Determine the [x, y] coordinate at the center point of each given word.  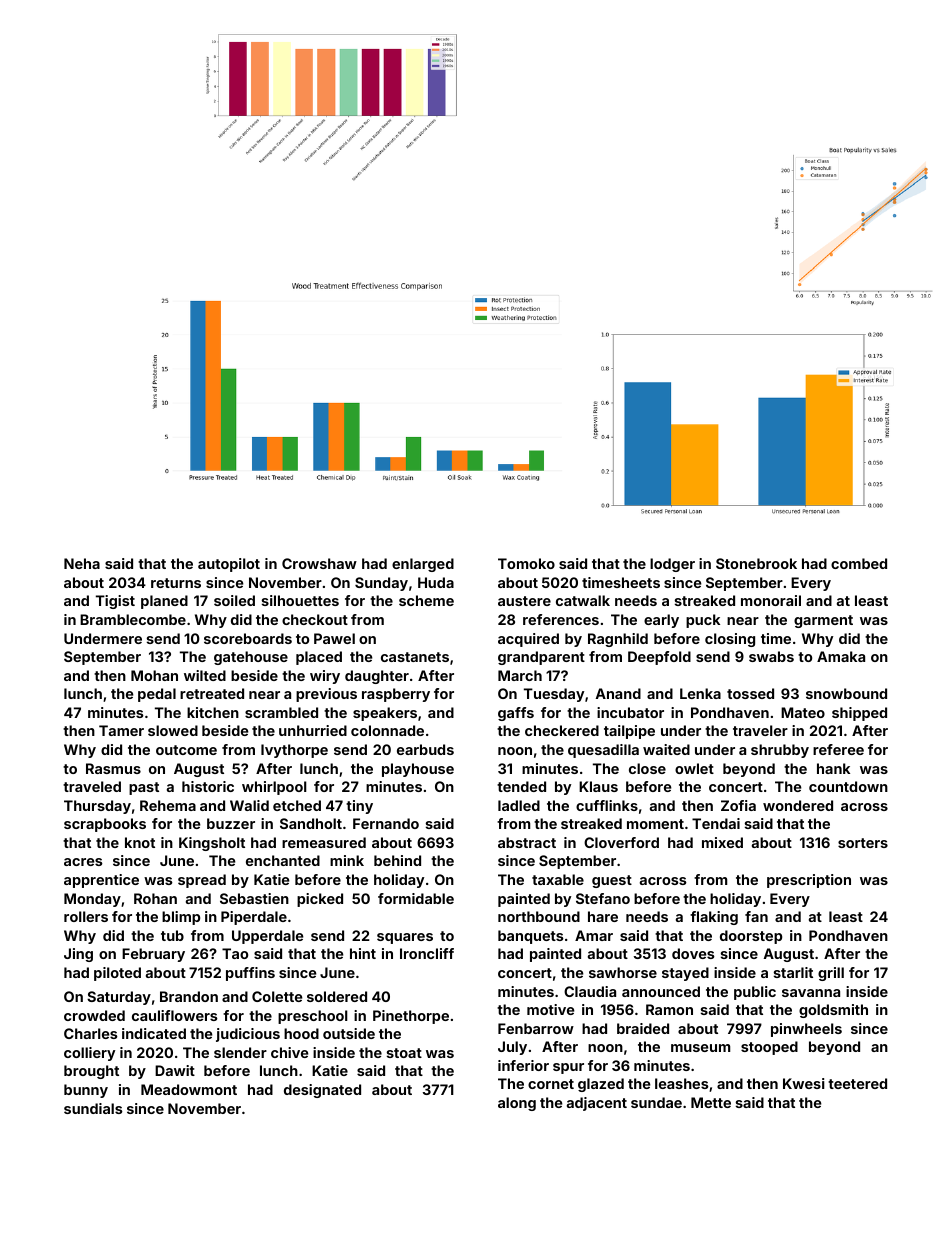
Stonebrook [756, 563]
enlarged [423, 565]
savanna [811, 993]
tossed [750, 693]
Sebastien [254, 898]
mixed [722, 842]
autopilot [229, 565]
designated [322, 1091]
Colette [277, 996]
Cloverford [621, 842]
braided [643, 1028]
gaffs [516, 714]
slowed [173, 730]
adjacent [597, 1104]
